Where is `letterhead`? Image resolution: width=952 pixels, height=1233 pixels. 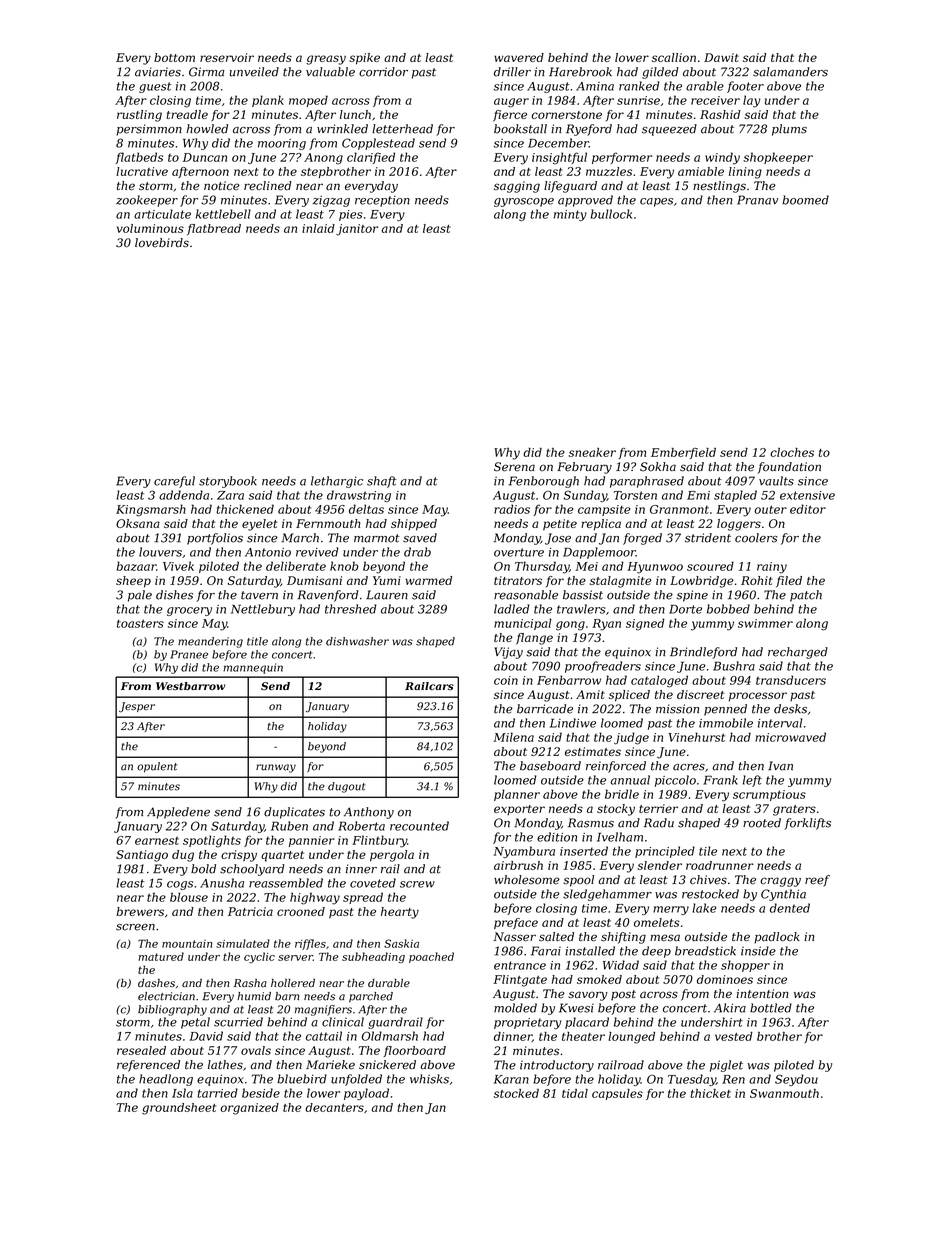 letterhead is located at coordinates (402, 129).
